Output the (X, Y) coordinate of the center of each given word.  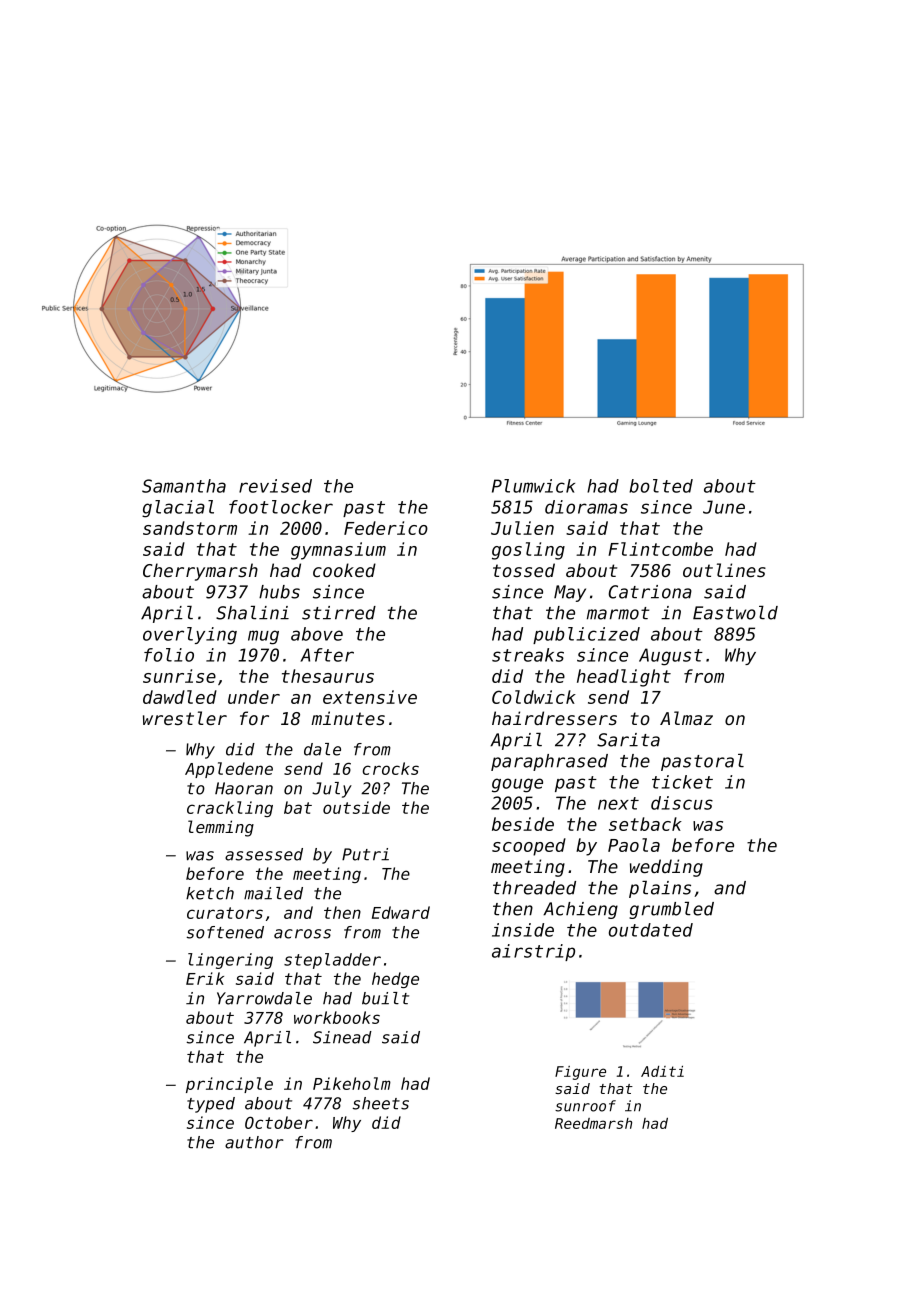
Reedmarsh (593, 1123)
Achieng (580, 910)
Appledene (229, 770)
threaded (534, 888)
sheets (381, 1103)
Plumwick (533, 486)
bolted (661, 486)
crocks (390, 768)
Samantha (184, 486)
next (618, 803)
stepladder (332, 961)
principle (229, 1085)
